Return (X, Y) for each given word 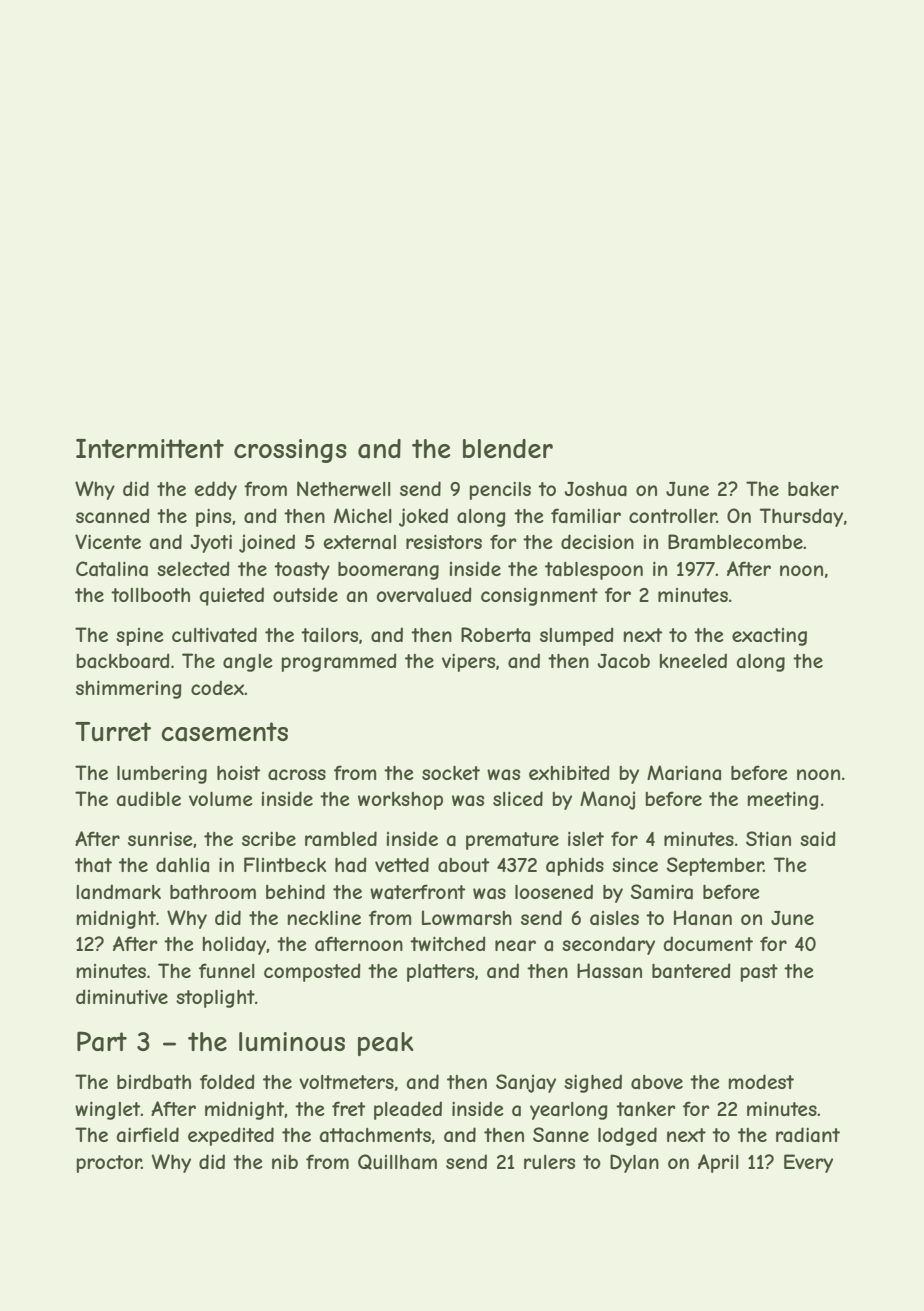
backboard (123, 661)
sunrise (160, 838)
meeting (783, 800)
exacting (769, 637)
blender (508, 448)
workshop (400, 801)
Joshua (595, 489)
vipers (468, 662)
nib (285, 1162)
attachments (375, 1135)
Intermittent (150, 448)
